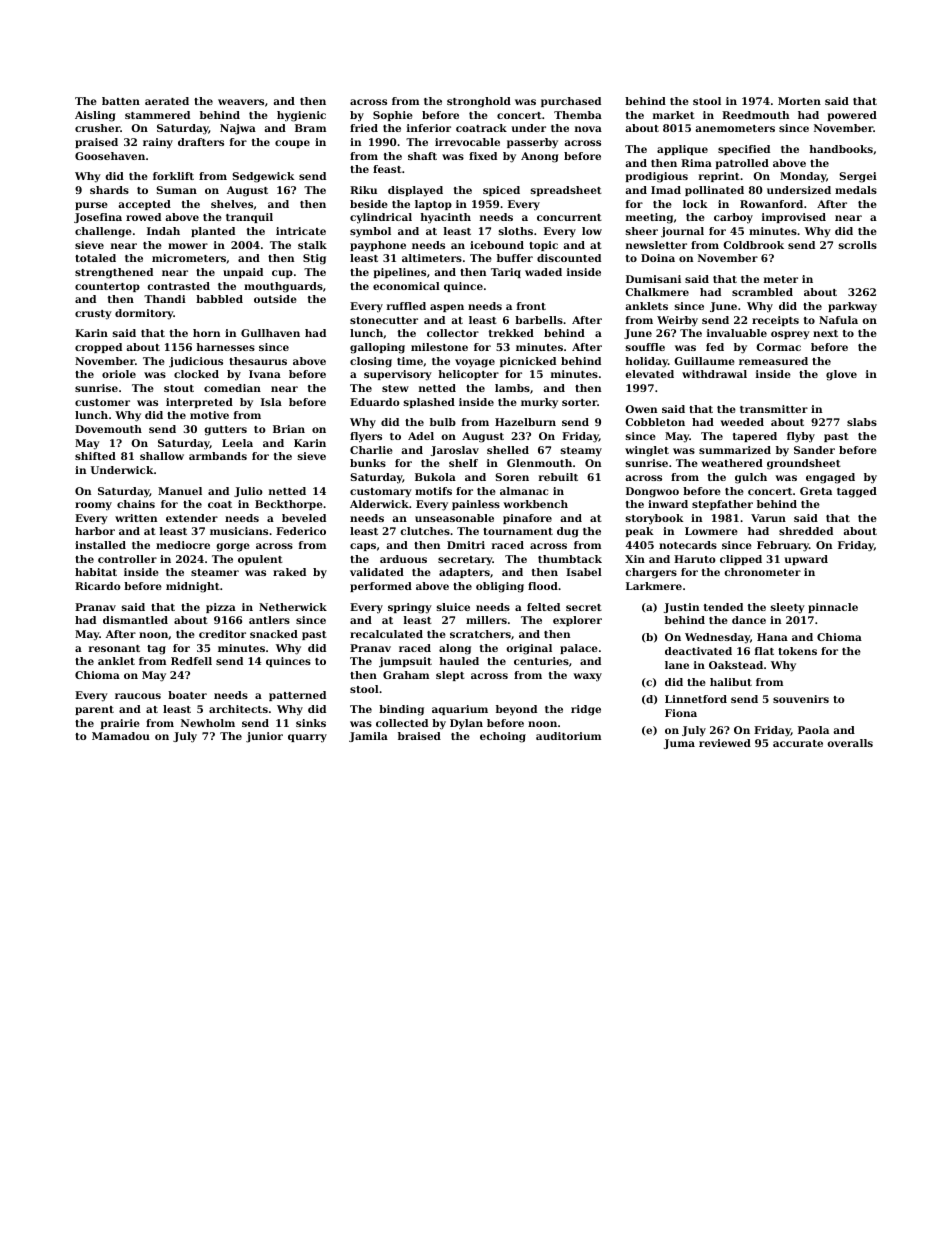 This document has width=952, height=1233. What do you see at coordinates (742, 422) in the document?
I see `weeded` at bounding box center [742, 422].
